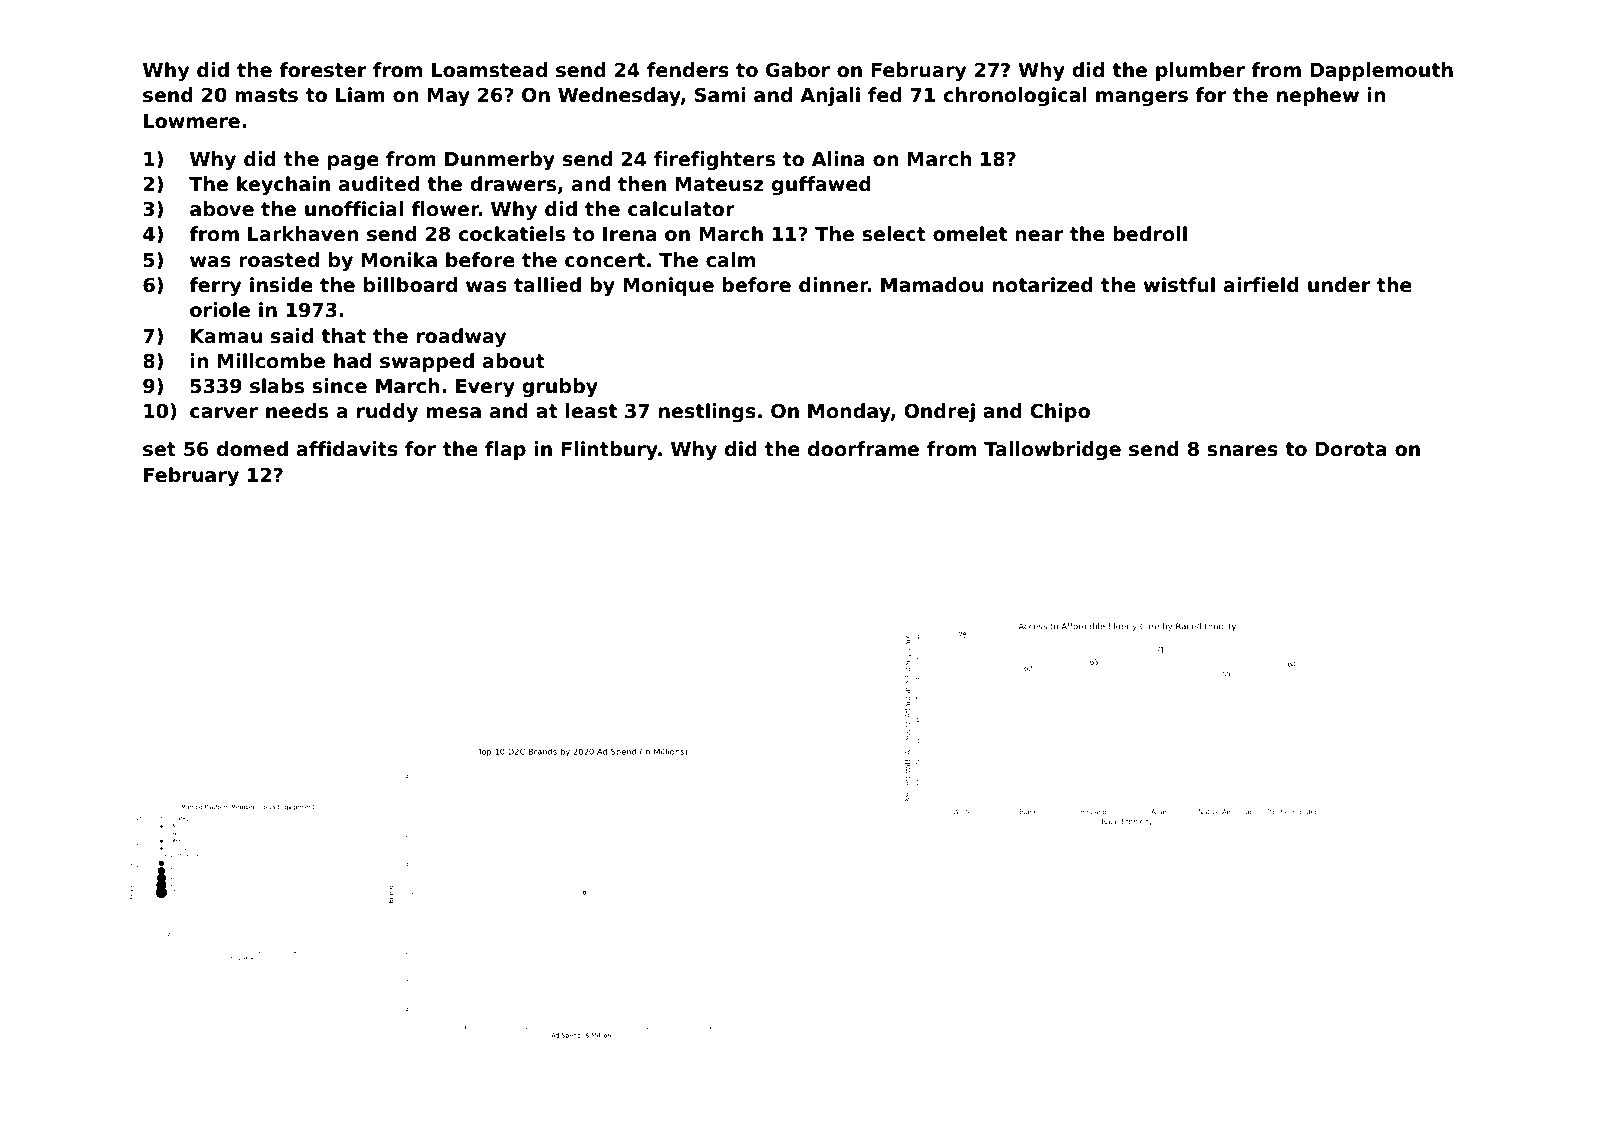  What do you see at coordinates (1200, 71) in the screenshot?
I see `plumber` at bounding box center [1200, 71].
